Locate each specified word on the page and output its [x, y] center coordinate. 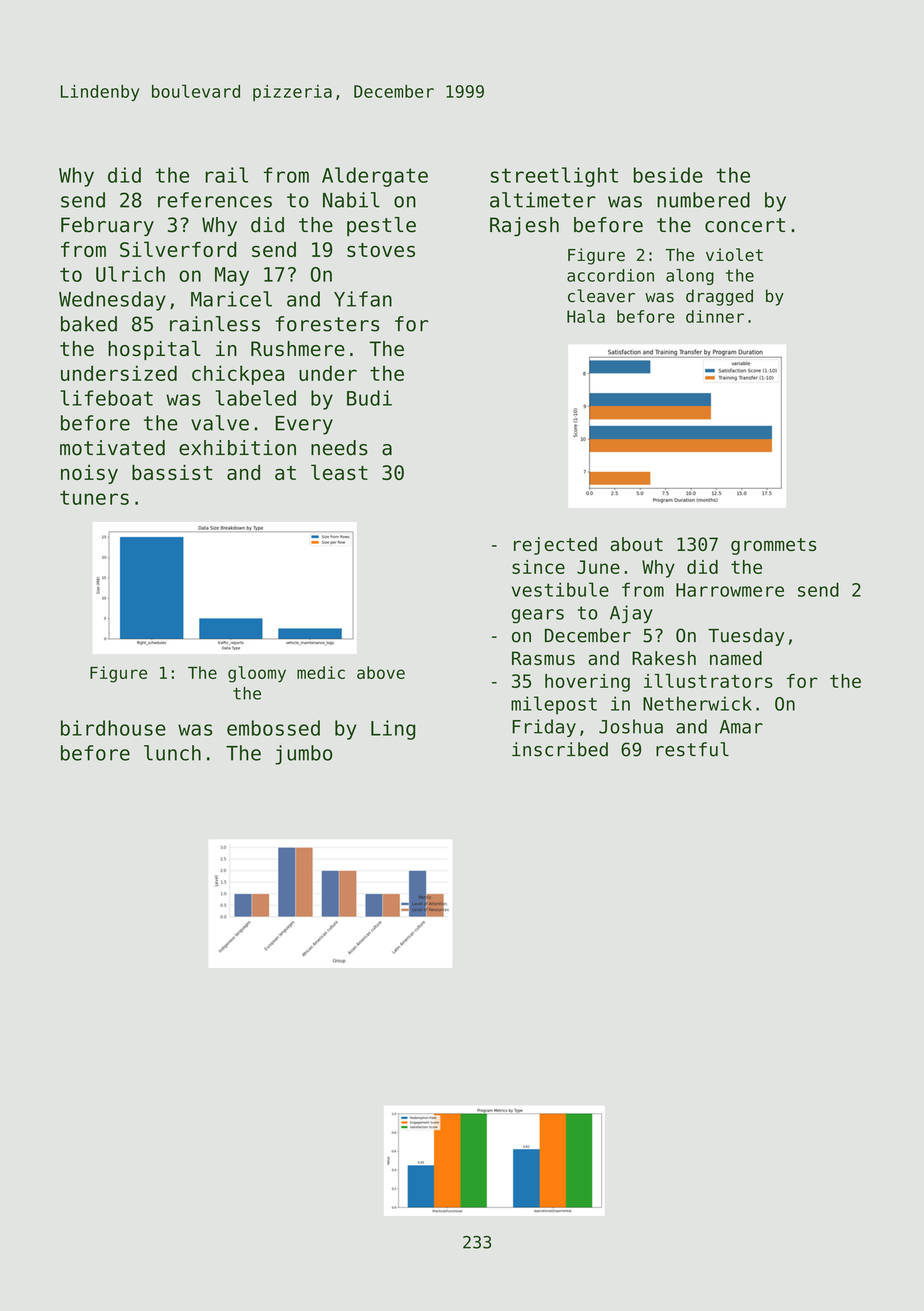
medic [321, 672]
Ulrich [130, 274]
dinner [715, 316]
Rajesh [524, 226]
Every [304, 425]
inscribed [560, 749]
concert [745, 225]
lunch [172, 753]
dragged [719, 297]
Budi [369, 398]
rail [226, 175]
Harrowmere [730, 590]
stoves [381, 250]
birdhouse [113, 728]
